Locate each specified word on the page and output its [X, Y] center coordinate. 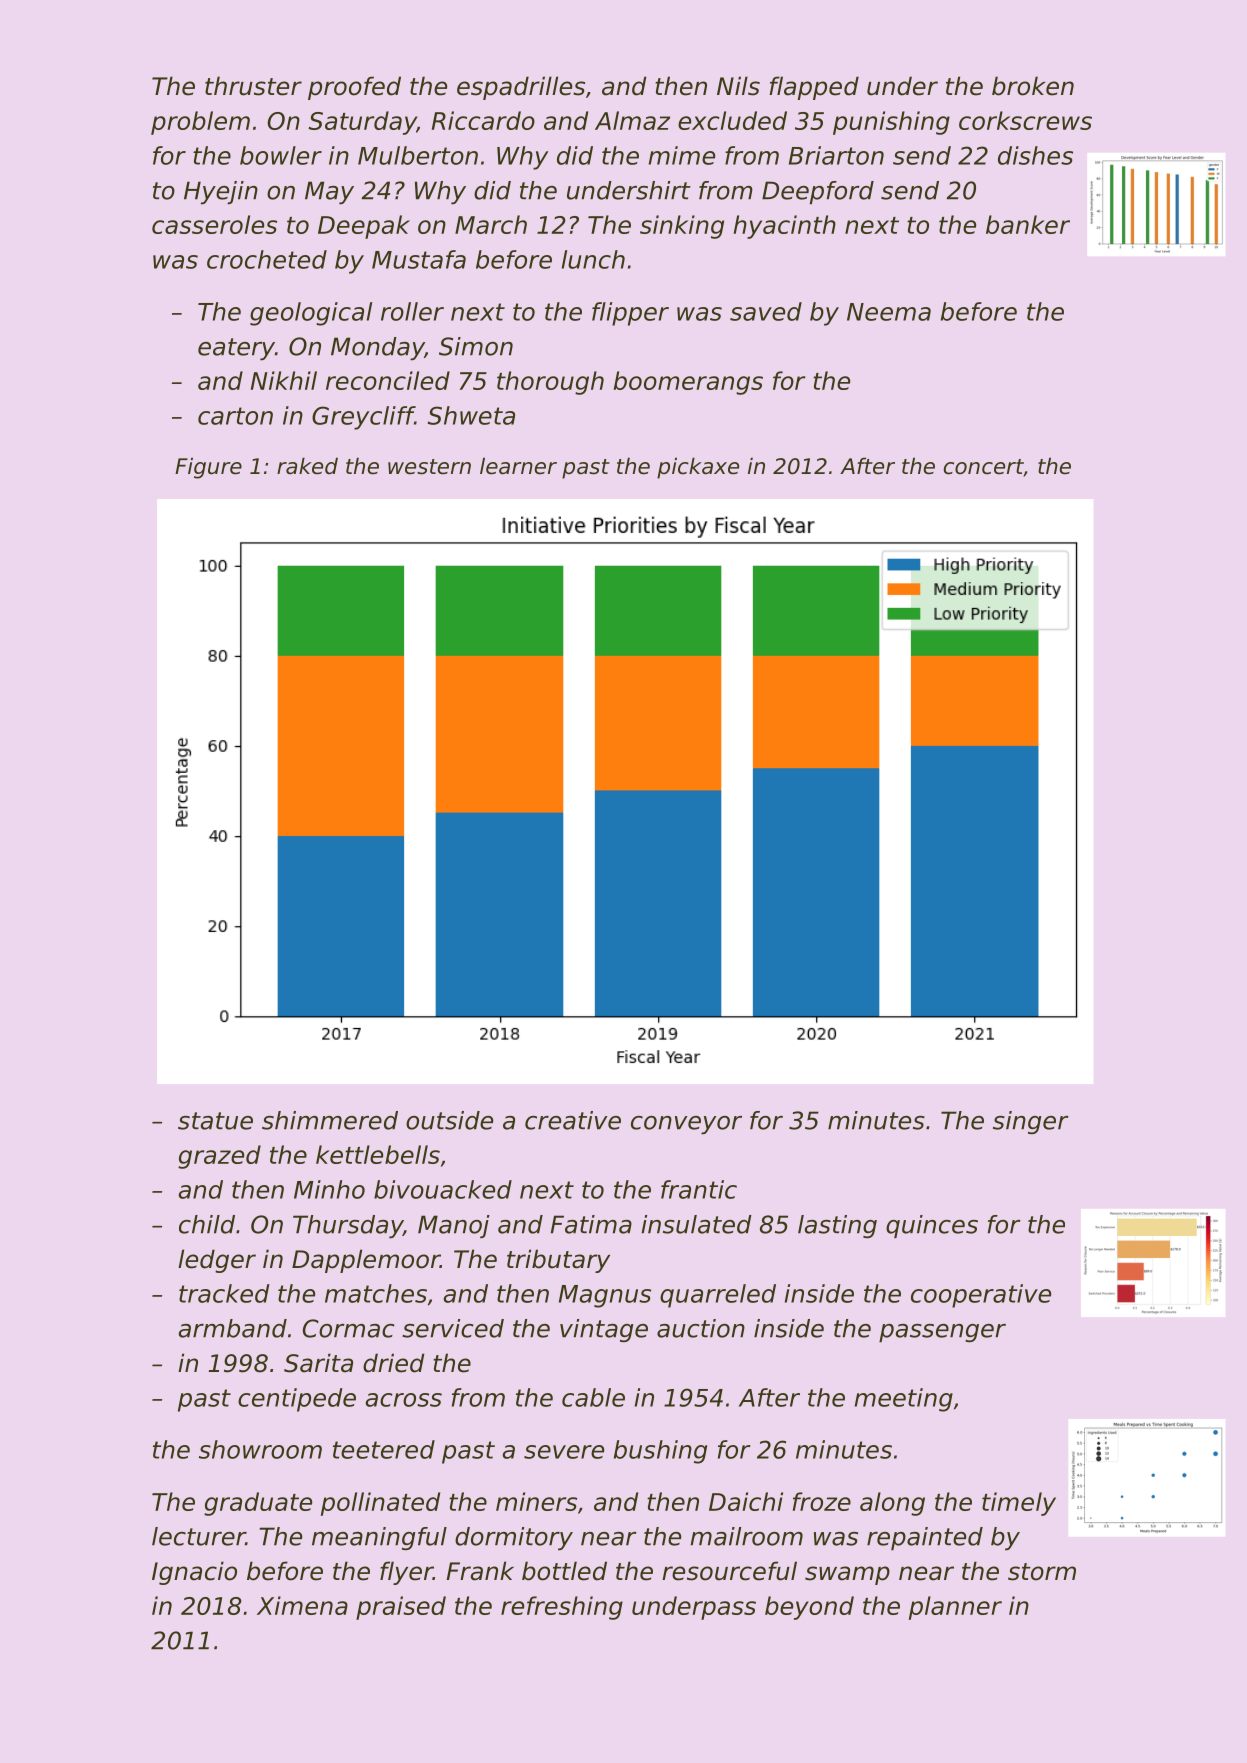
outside [449, 1120]
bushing [660, 1452]
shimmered [330, 1120]
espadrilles [521, 88]
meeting [904, 1400]
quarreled [718, 1296]
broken [1033, 86]
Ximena [302, 1605]
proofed [354, 88]
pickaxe [698, 468]
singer [1031, 1122]
